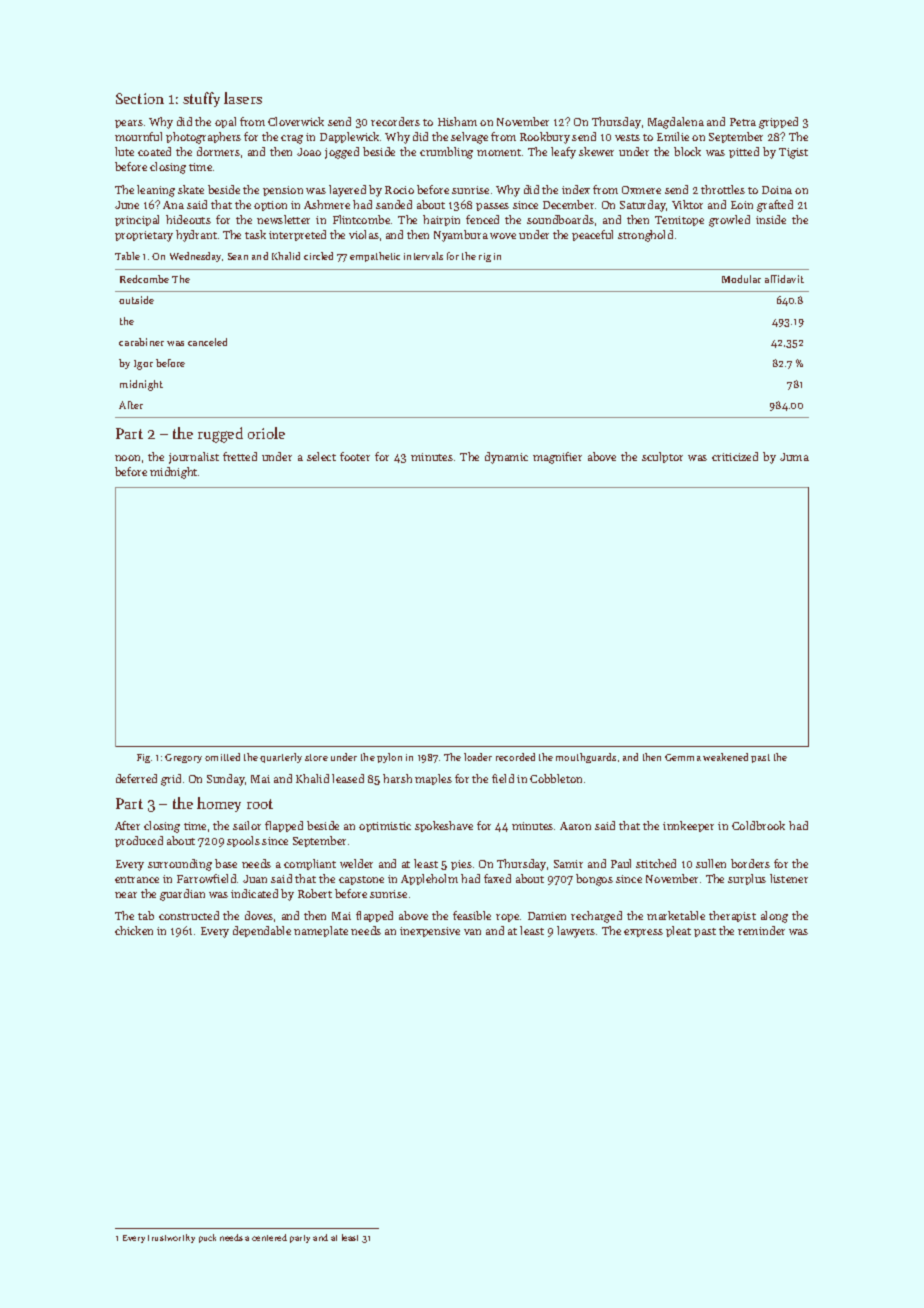 The image size is (924, 1308). I want to click on Magdalena, so click(676, 123).
